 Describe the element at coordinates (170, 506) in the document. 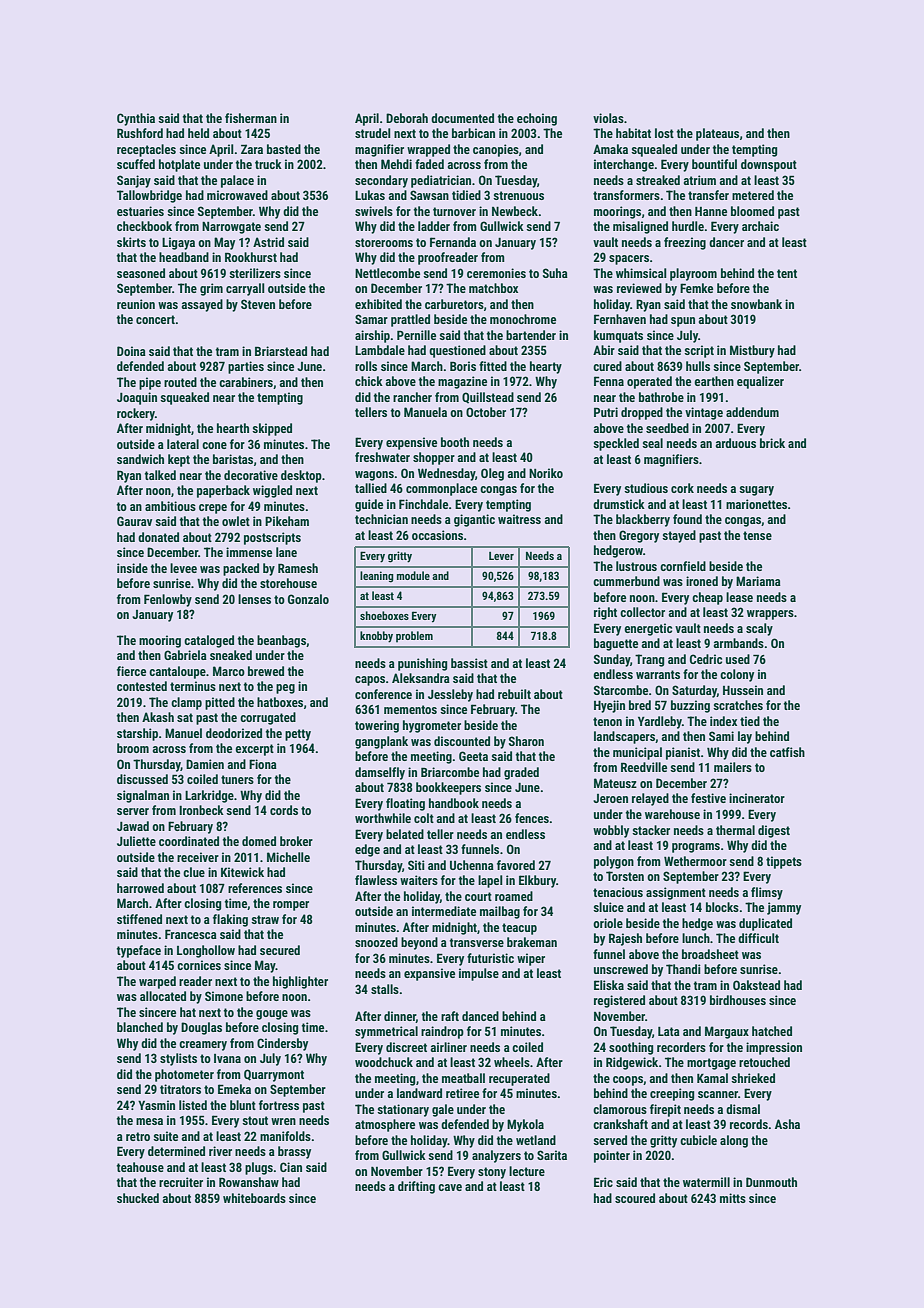

I see `ambitious` at that location.
